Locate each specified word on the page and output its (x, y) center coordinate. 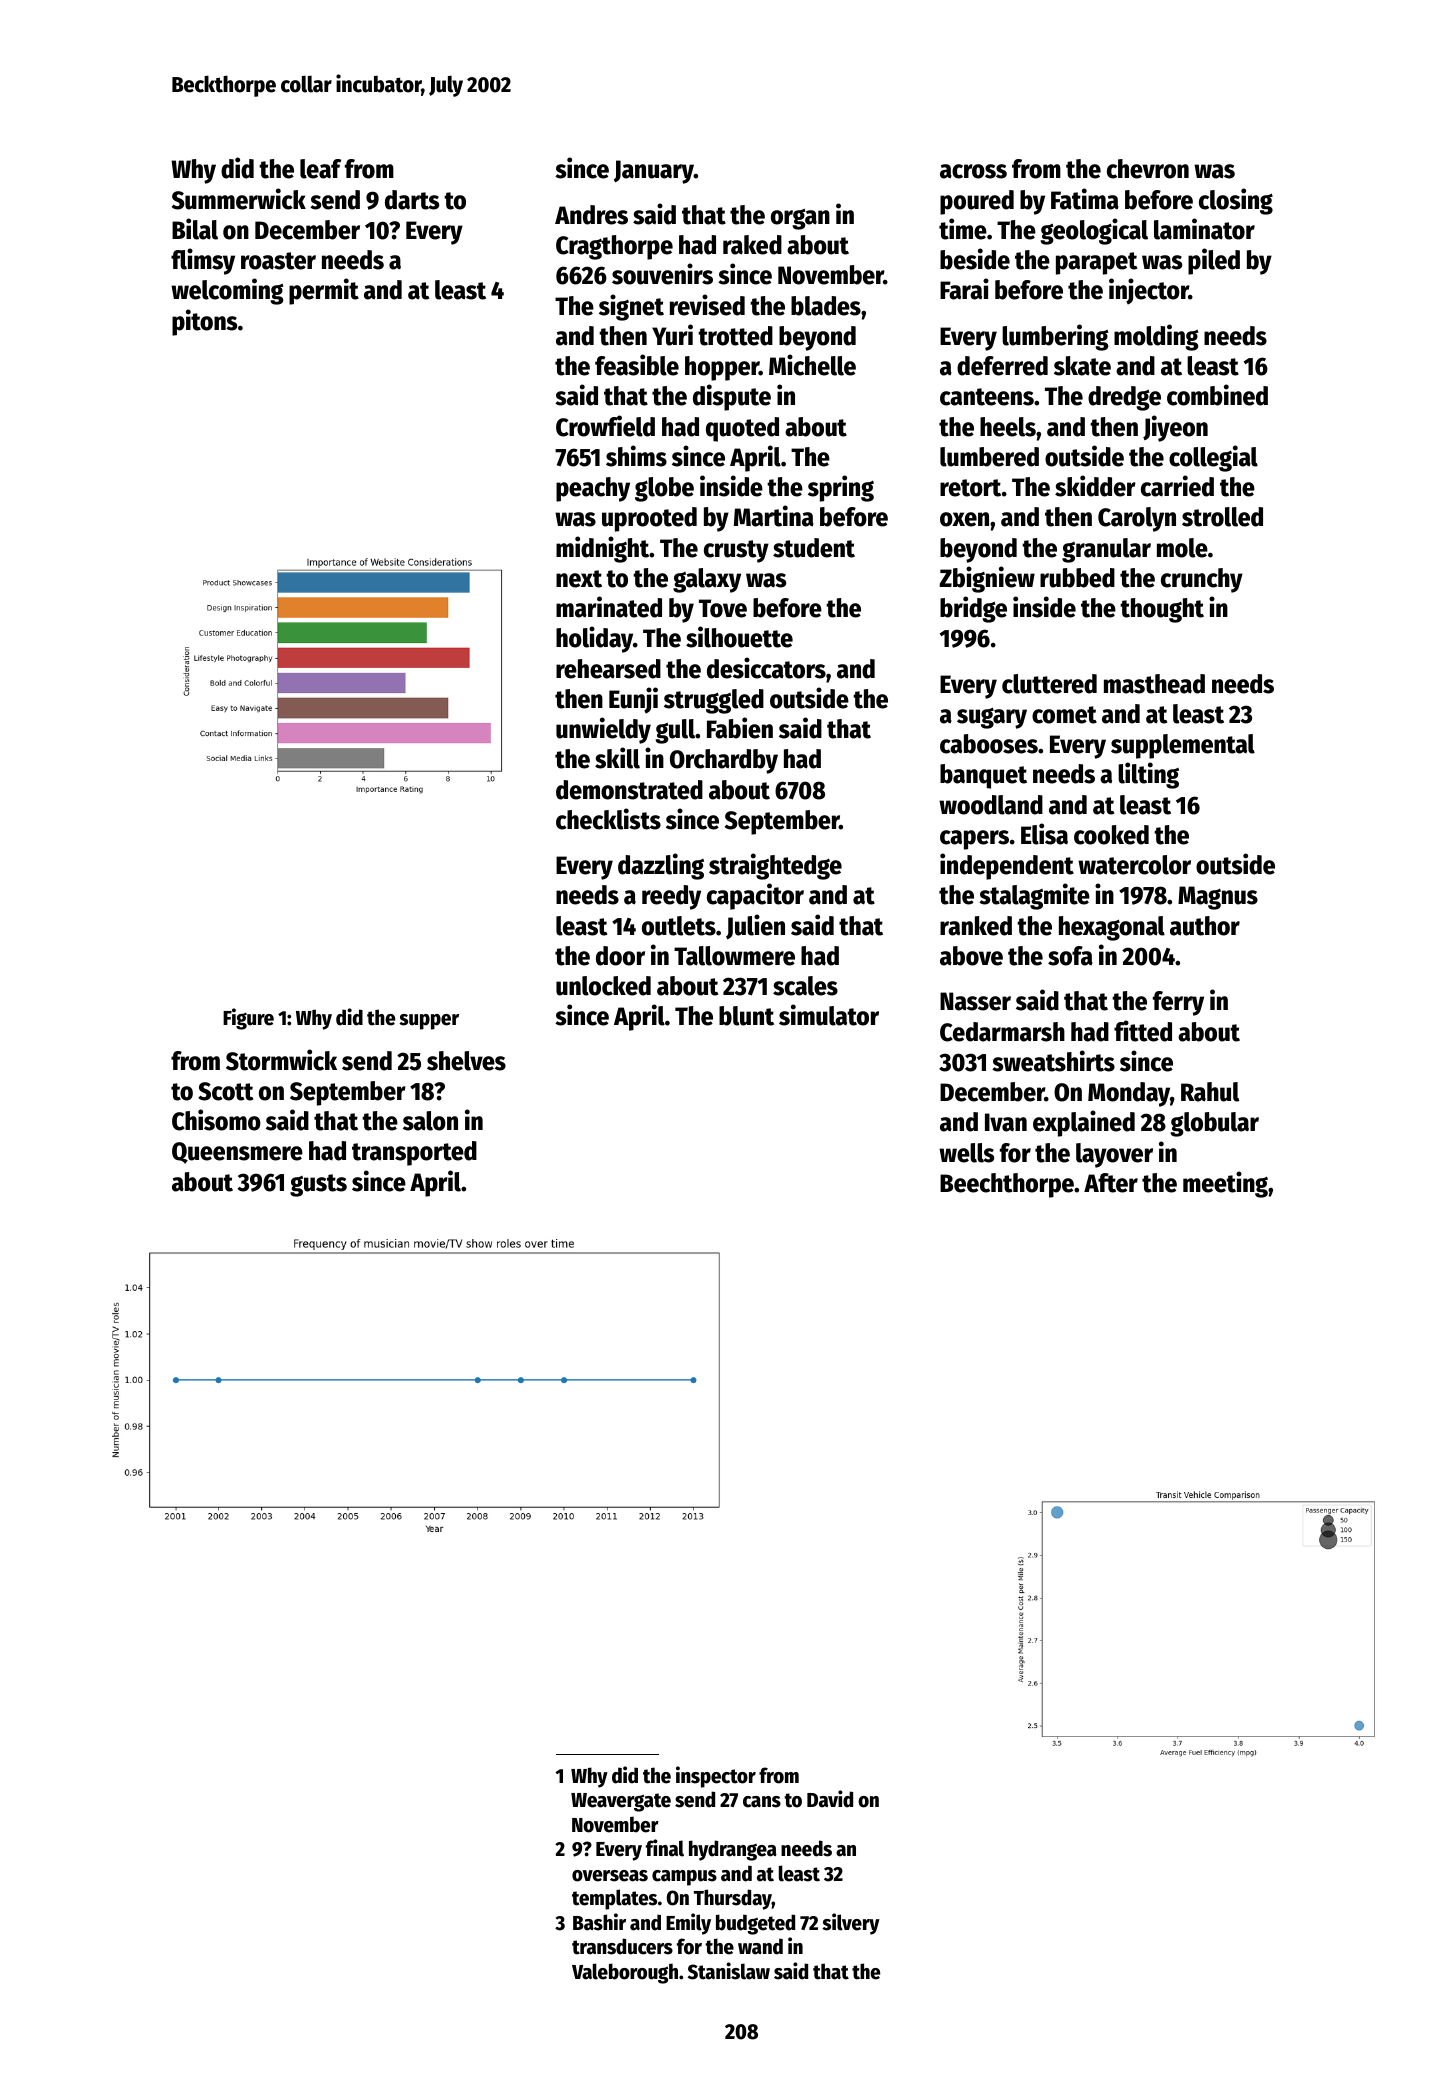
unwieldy (603, 730)
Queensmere (237, 1153)
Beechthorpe (1007, 1185)
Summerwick (239, 199)
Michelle (812, 365)
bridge (973, 609)
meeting (1225, 1184)
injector (1149, 291)
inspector (716, 1777)
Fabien (740, 728)
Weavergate (621, 1802)
